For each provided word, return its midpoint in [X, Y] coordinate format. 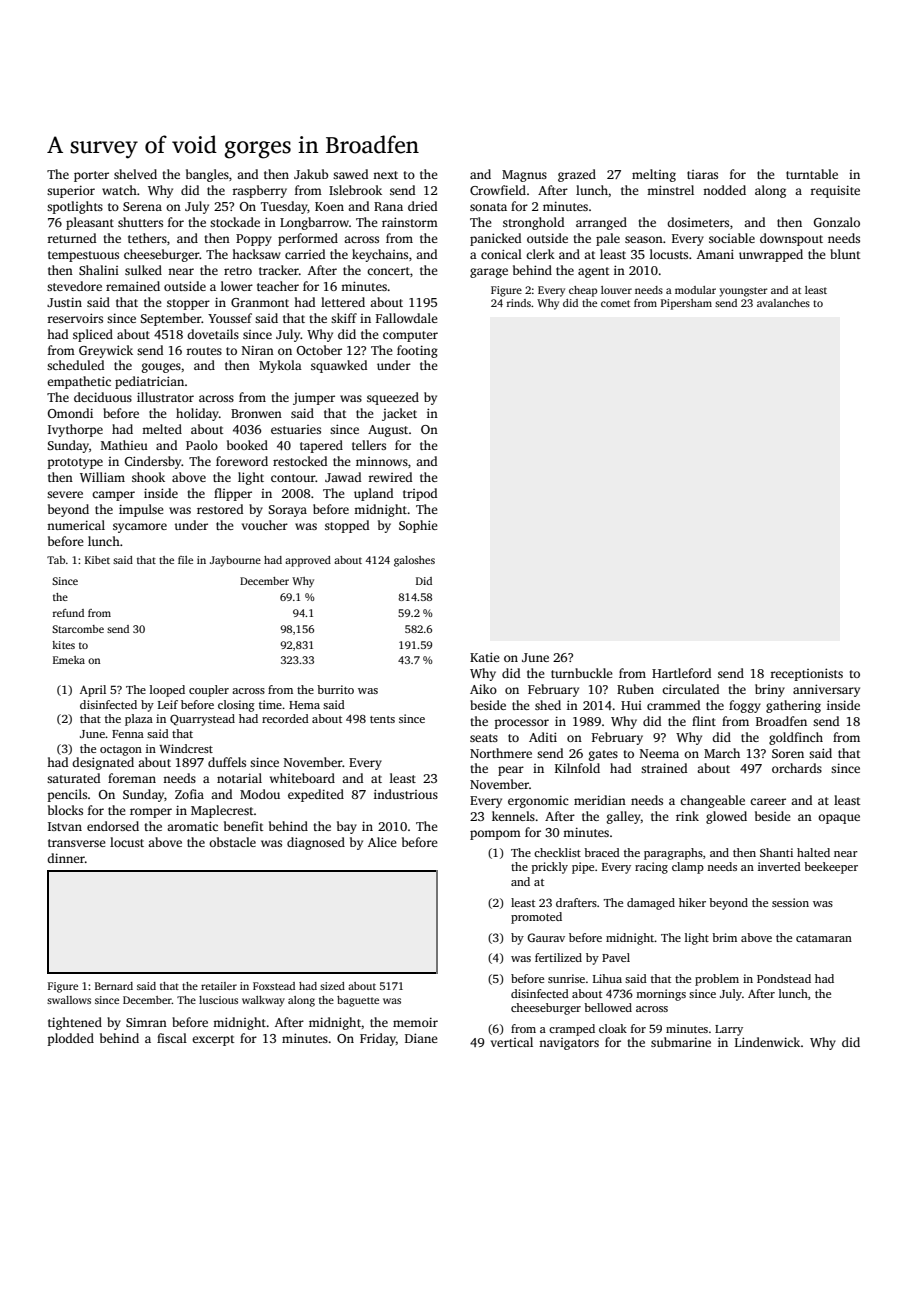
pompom [495, 835]
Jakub [311, 174]
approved [308, 561]
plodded [71, 1039]
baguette [358, 1001]
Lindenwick [767, 1042]
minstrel [670, 190]
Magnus [524, 176]
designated [103, 763]
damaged [651, 904]
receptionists [806, 674]
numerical [76, 525]
